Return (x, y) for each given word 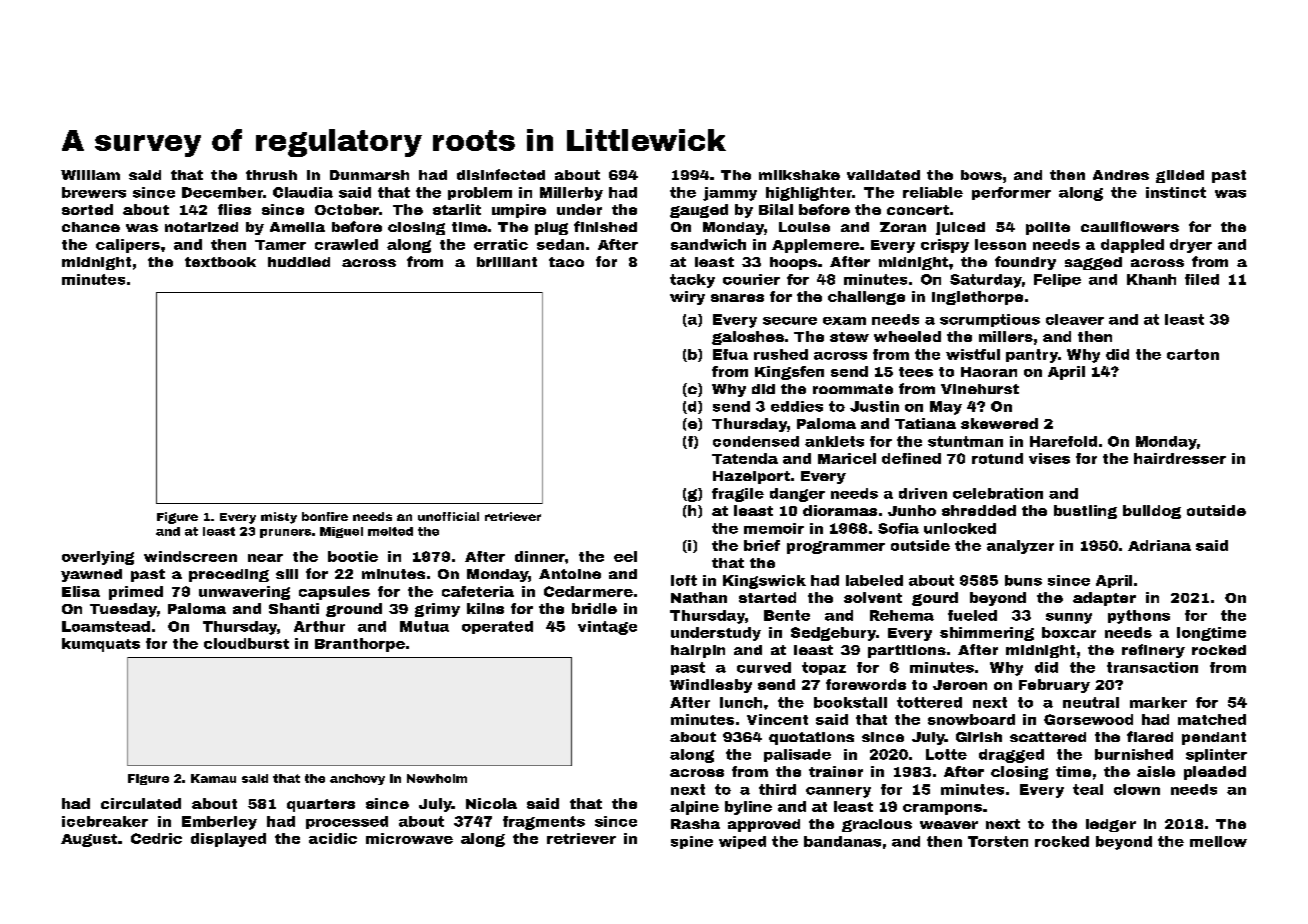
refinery (1153, 651)
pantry (1032, 356)
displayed (228, 840)
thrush (271, 175)
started (767, 597)
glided (1180, 176)
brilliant (507, 262)
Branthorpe (360, 645)
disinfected (501, 174)
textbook (220, 262)
